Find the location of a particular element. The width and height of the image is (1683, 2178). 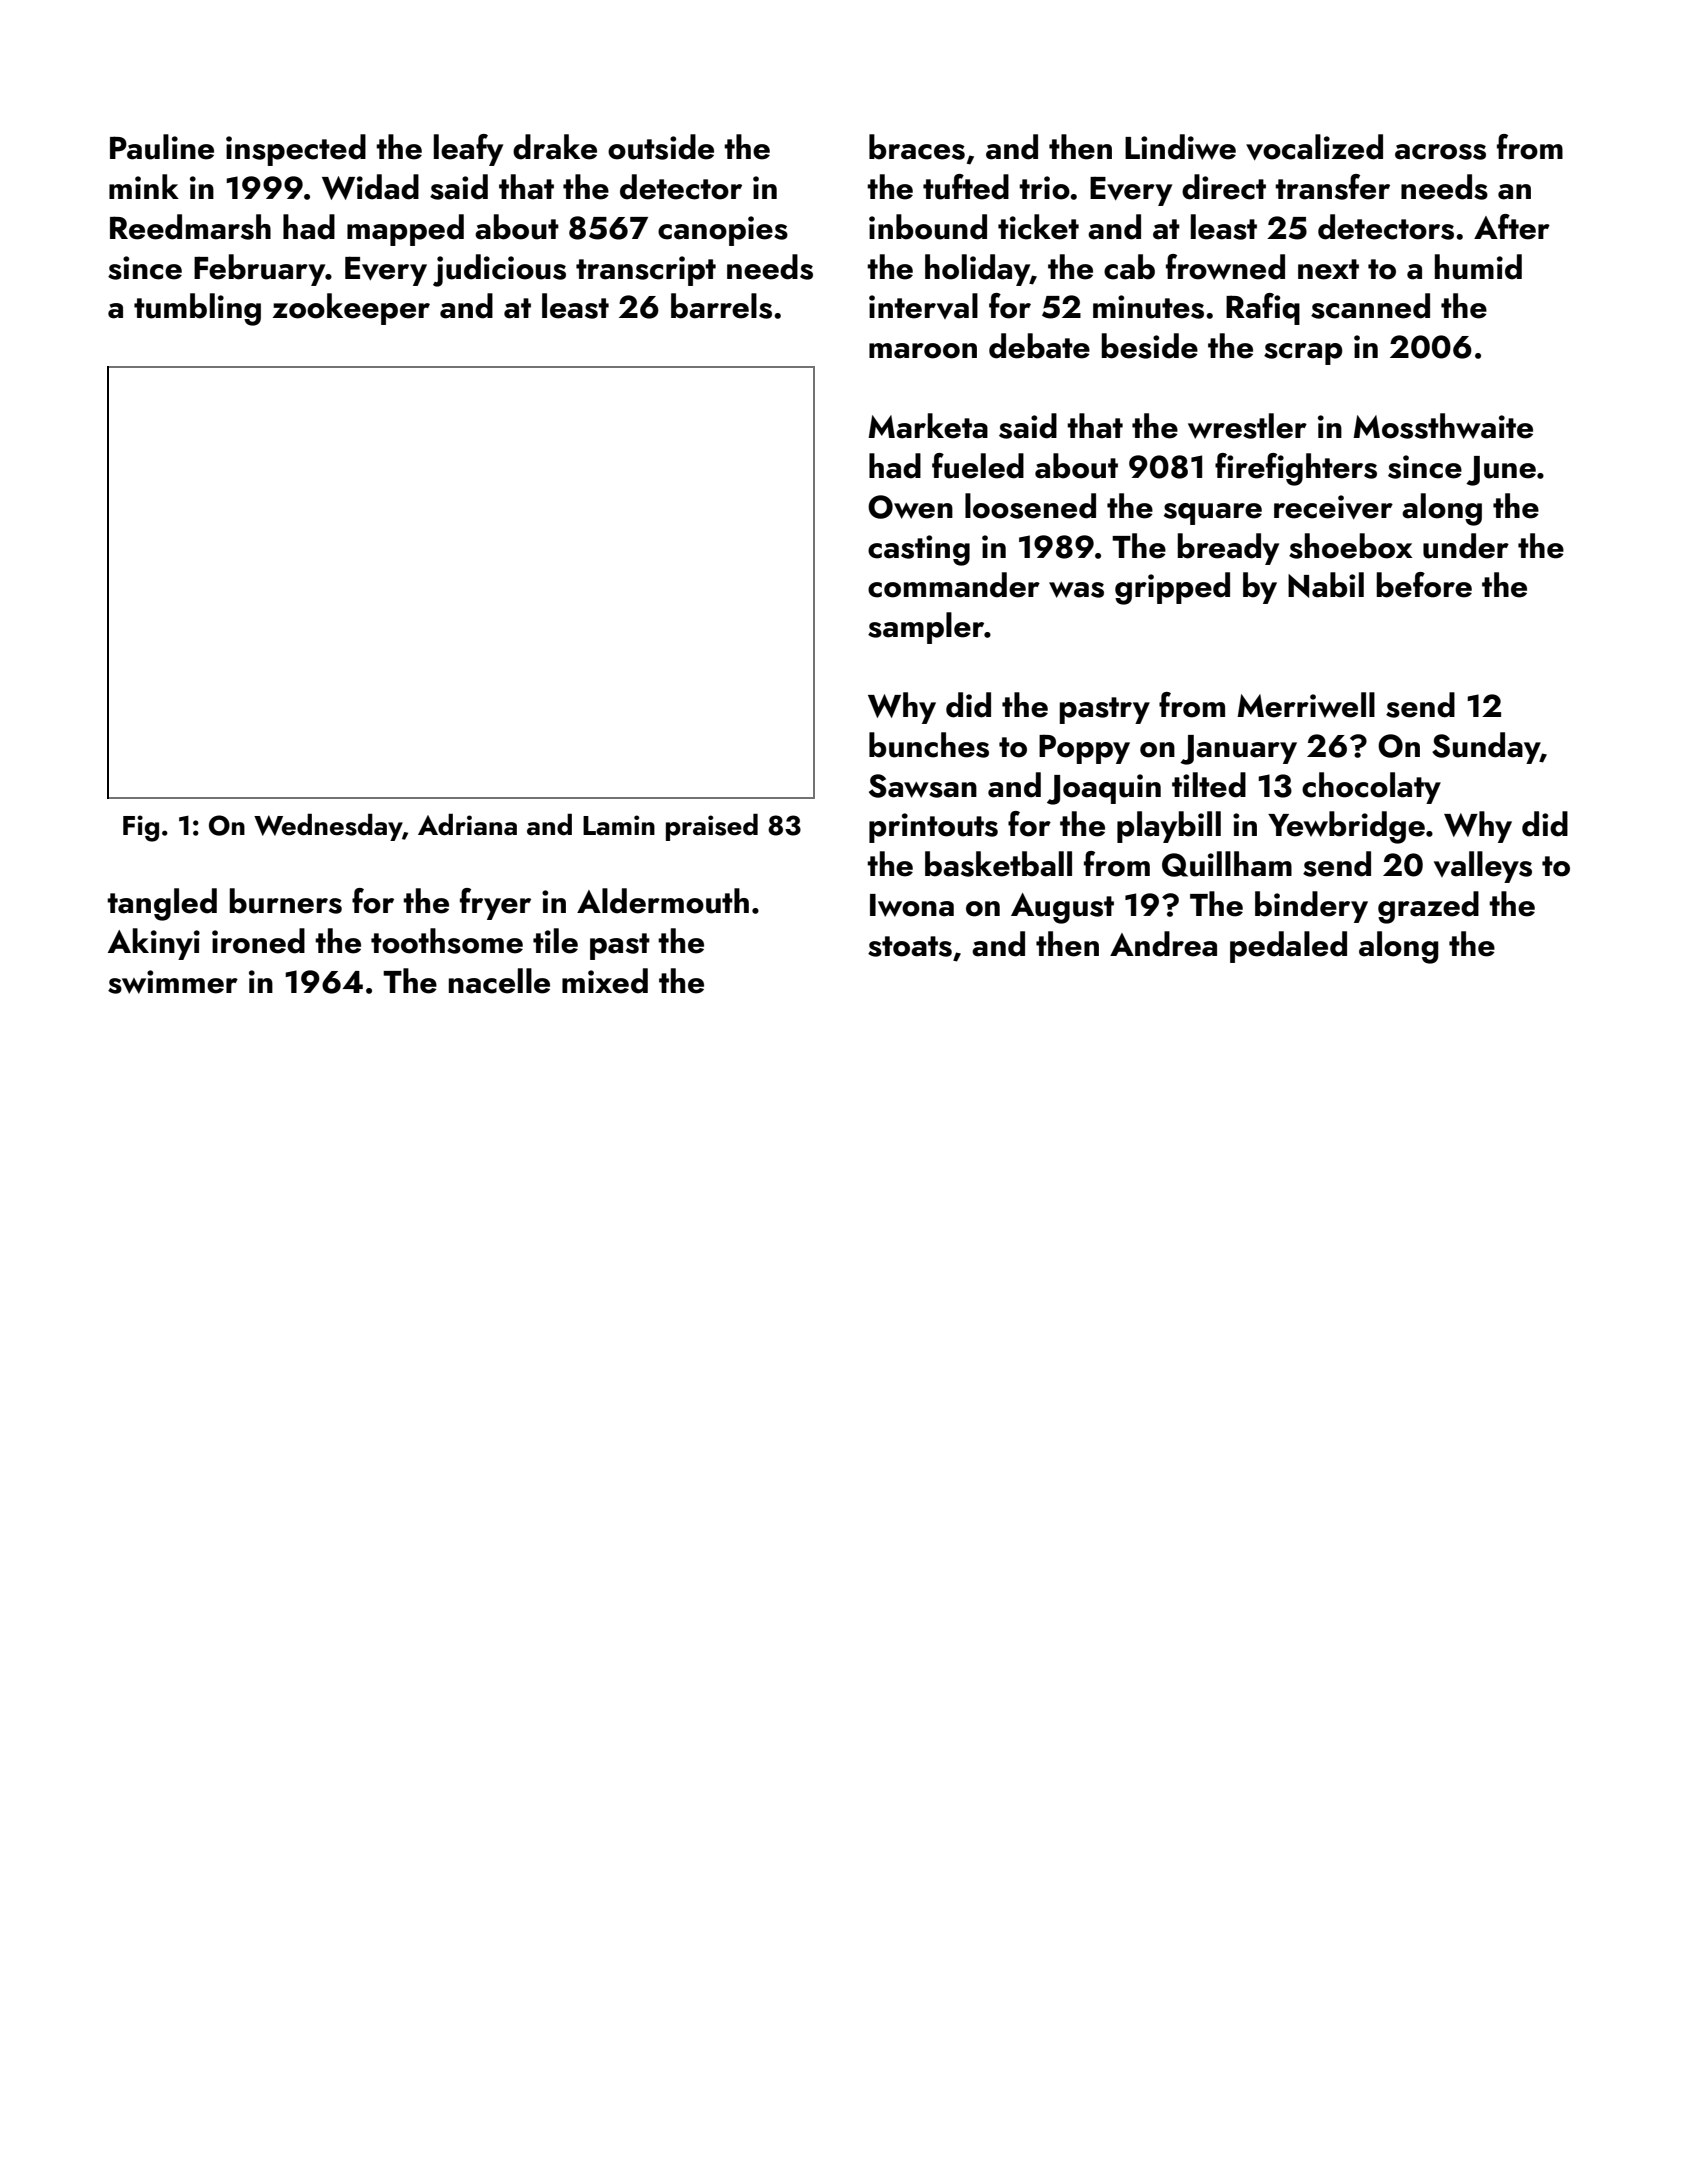

vocalized is located at coordinates (1314, 147).
